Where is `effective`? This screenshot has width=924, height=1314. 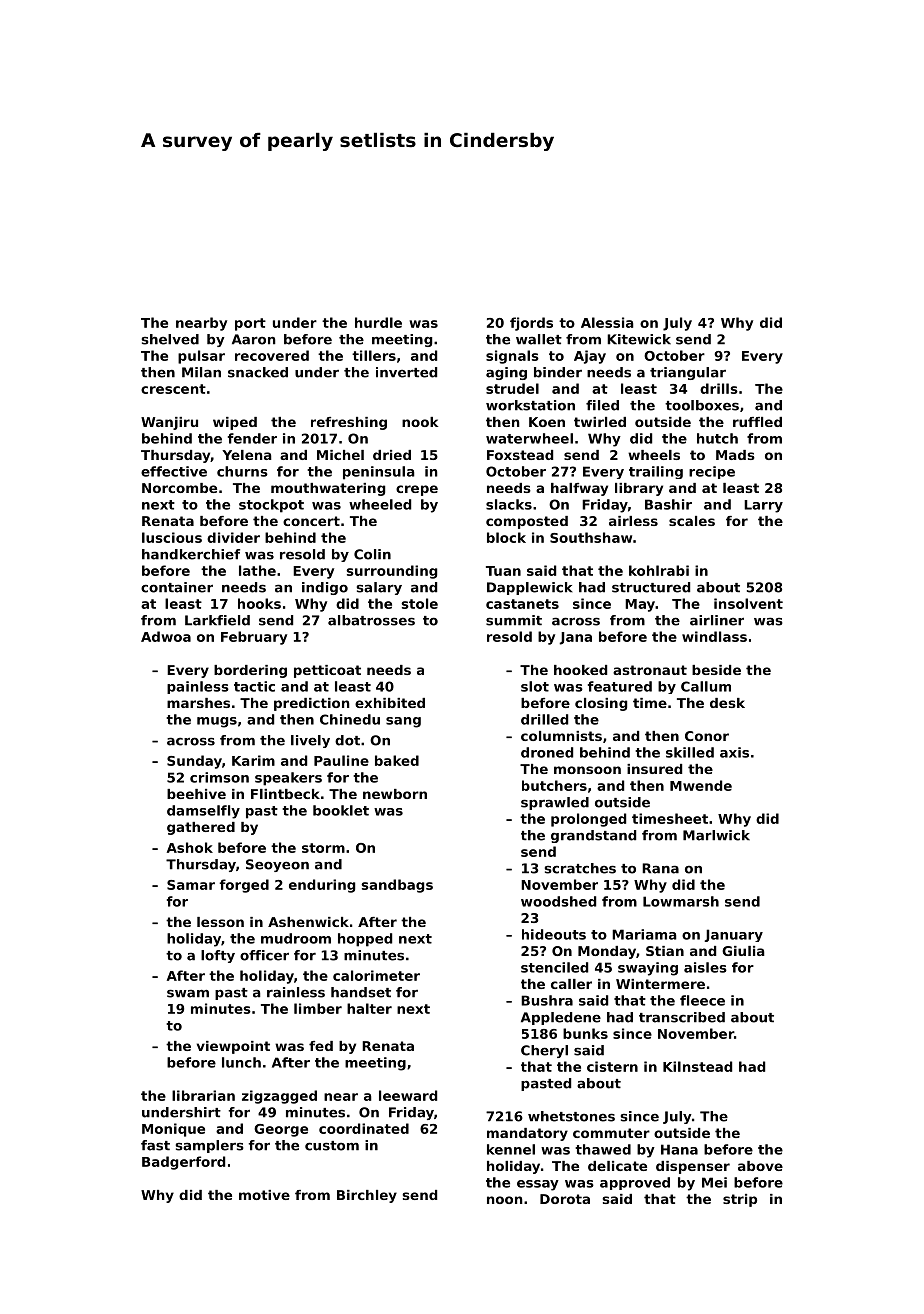 effective is located at coordinates (174, 471).
